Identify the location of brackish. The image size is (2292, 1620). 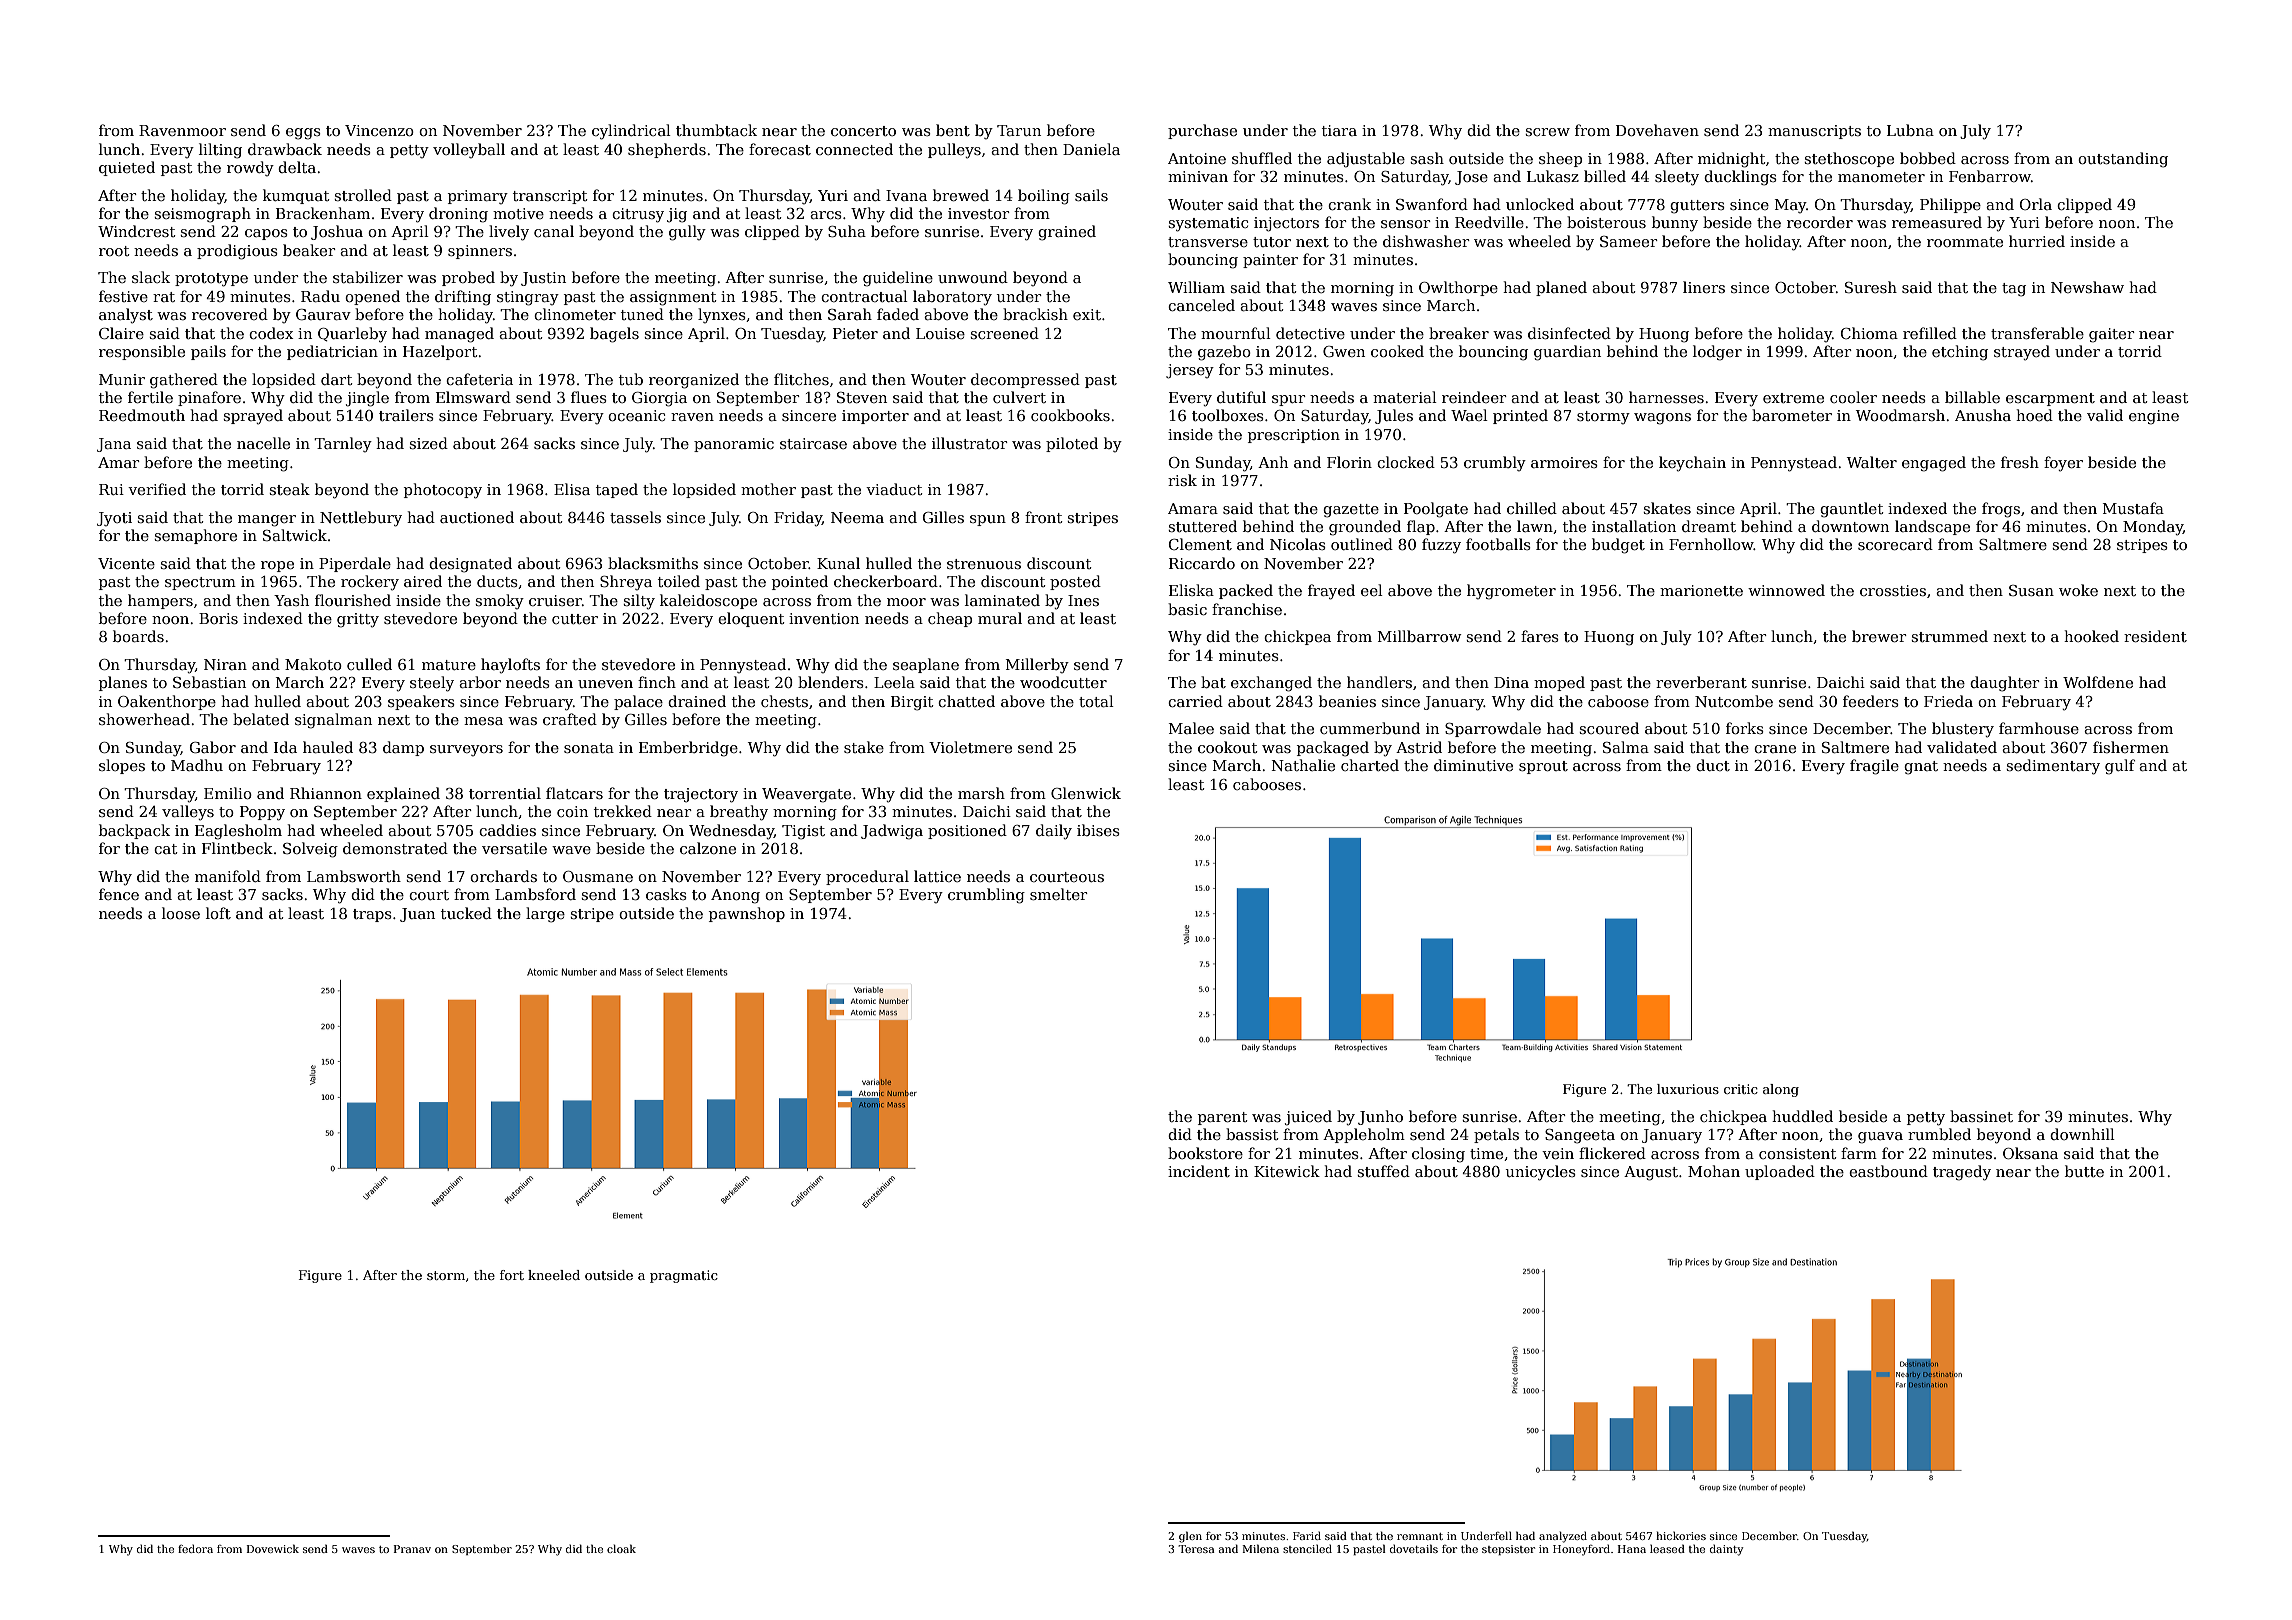
(1035, 314).
